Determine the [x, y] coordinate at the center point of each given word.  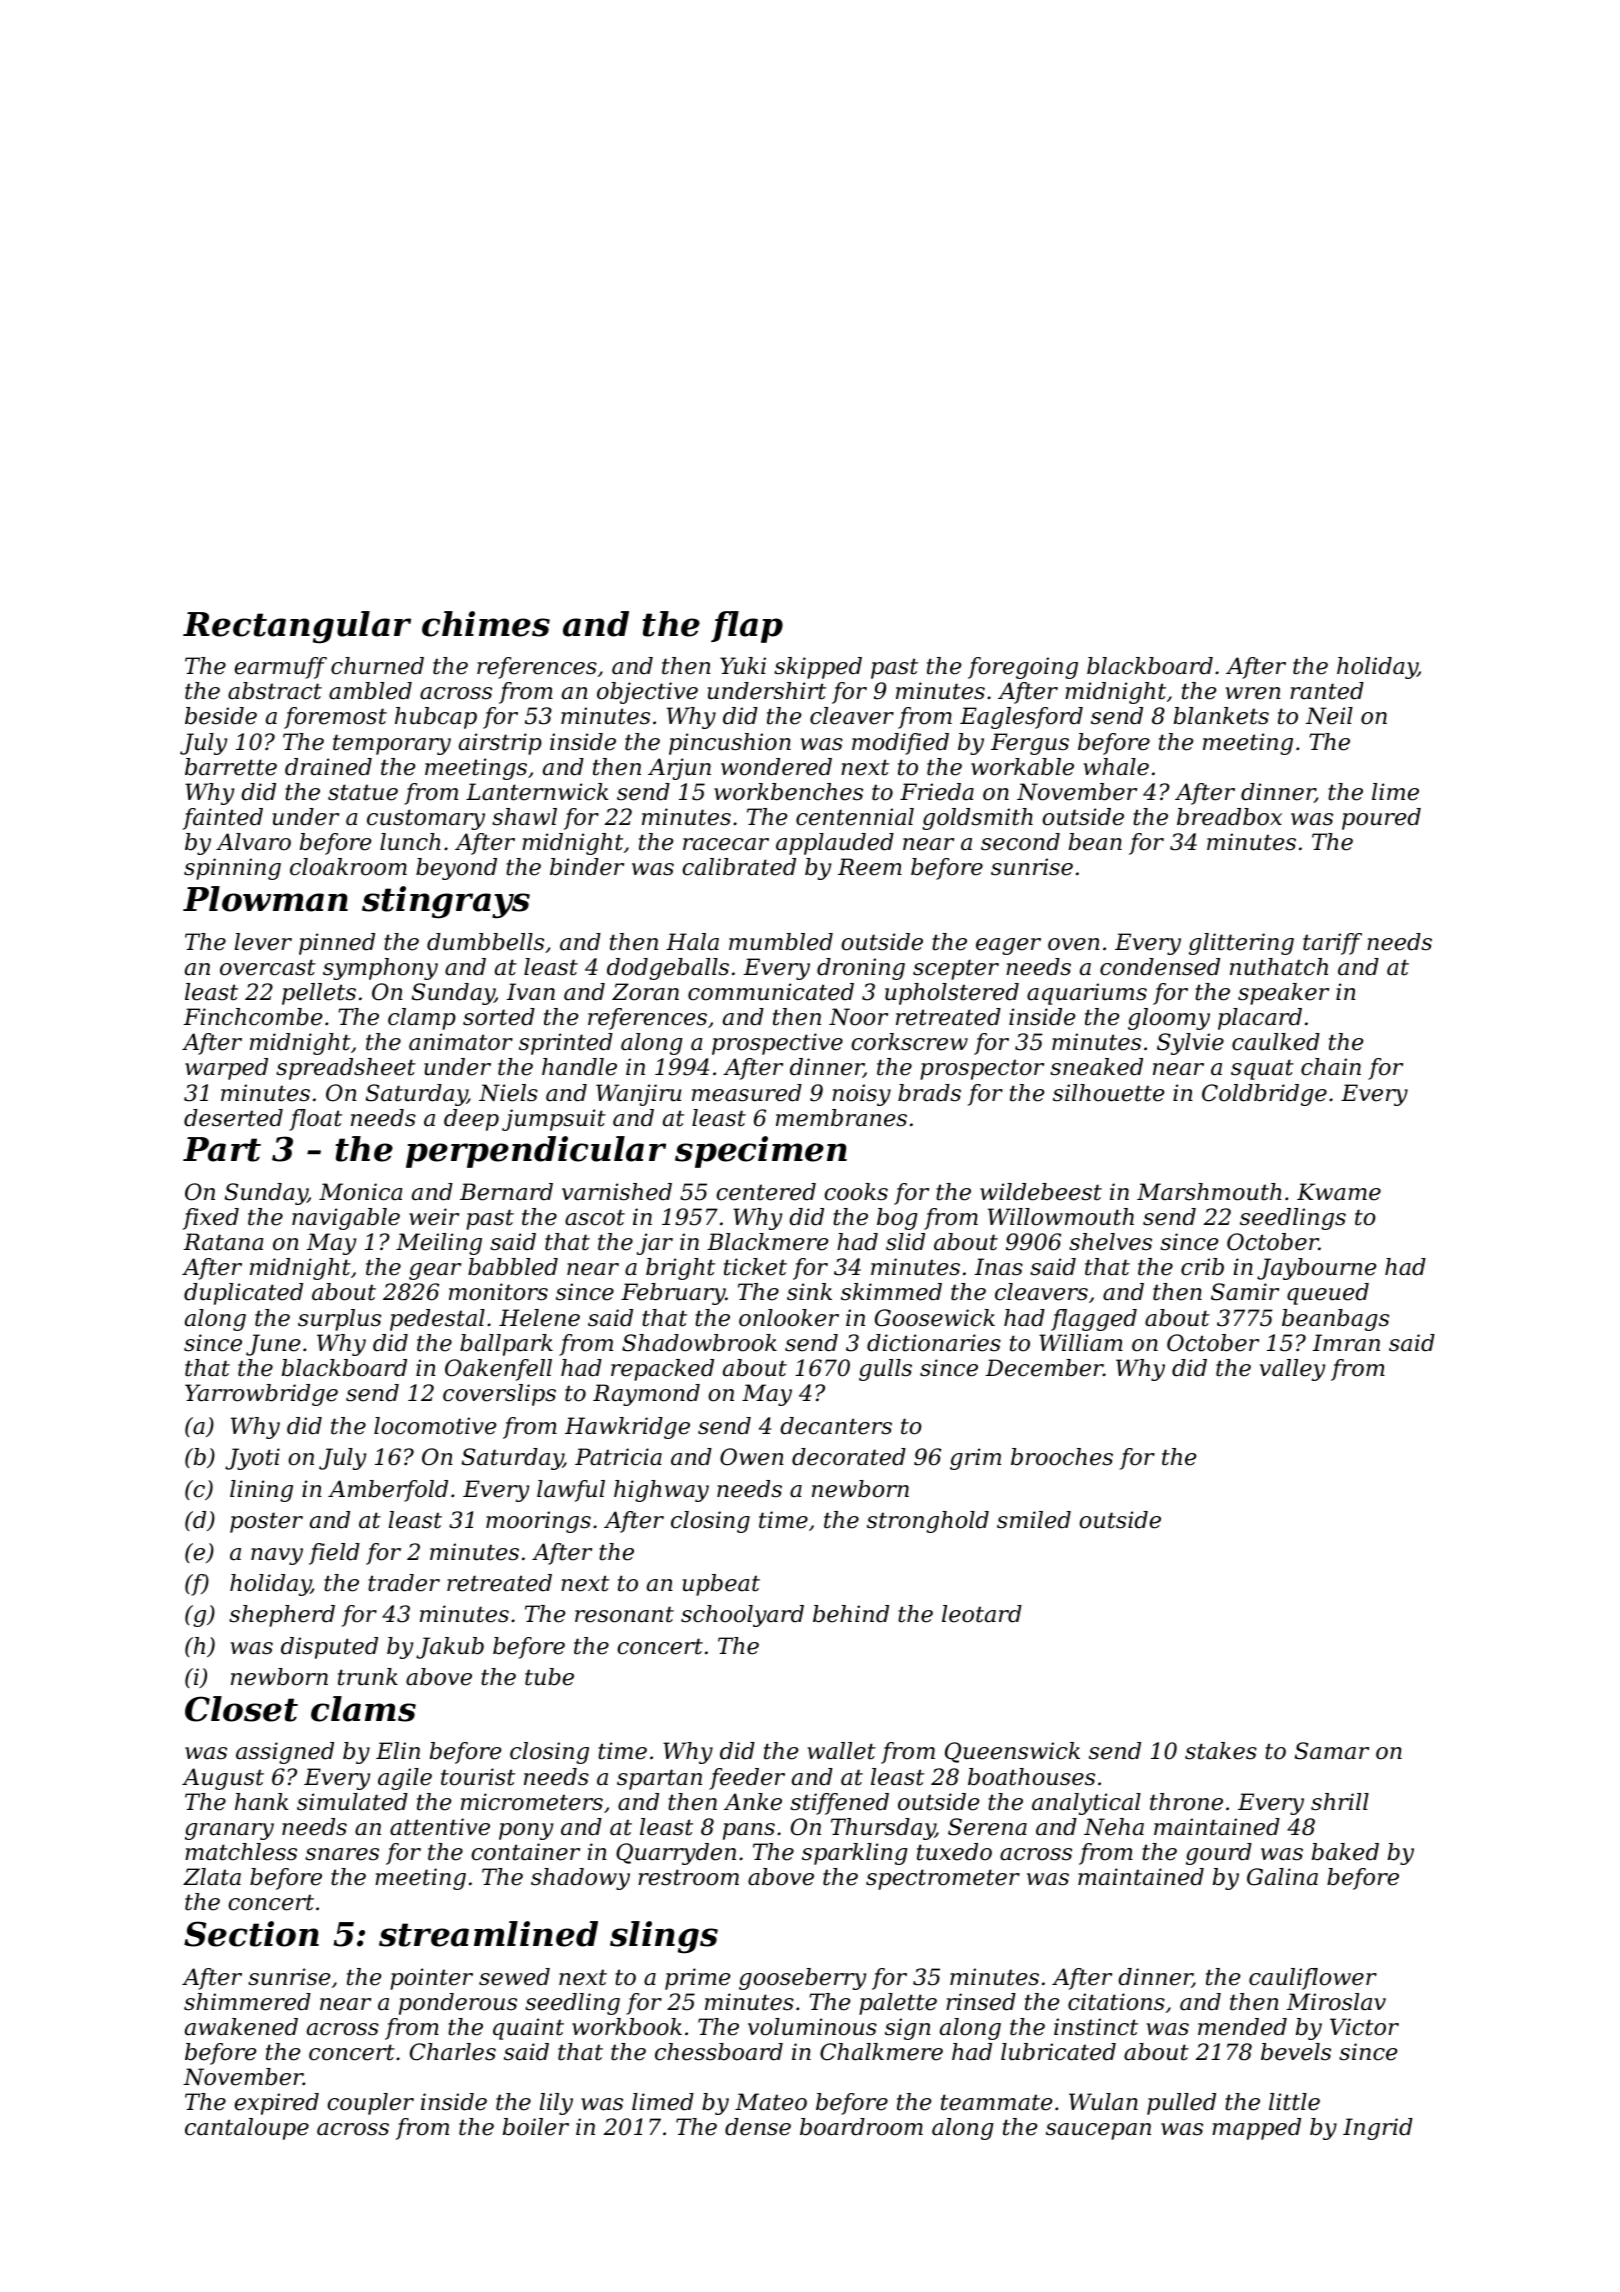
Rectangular [297, 627]
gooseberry [802, 1979]
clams [363, 1709]
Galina [1282, 1877]
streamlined [488, 1934]
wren [1253, 693]
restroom [688, 1877]
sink [809, 1292]
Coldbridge [1264, 1095]
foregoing [1023, 668]
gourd [1219, 1854]
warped [226, 1069]
